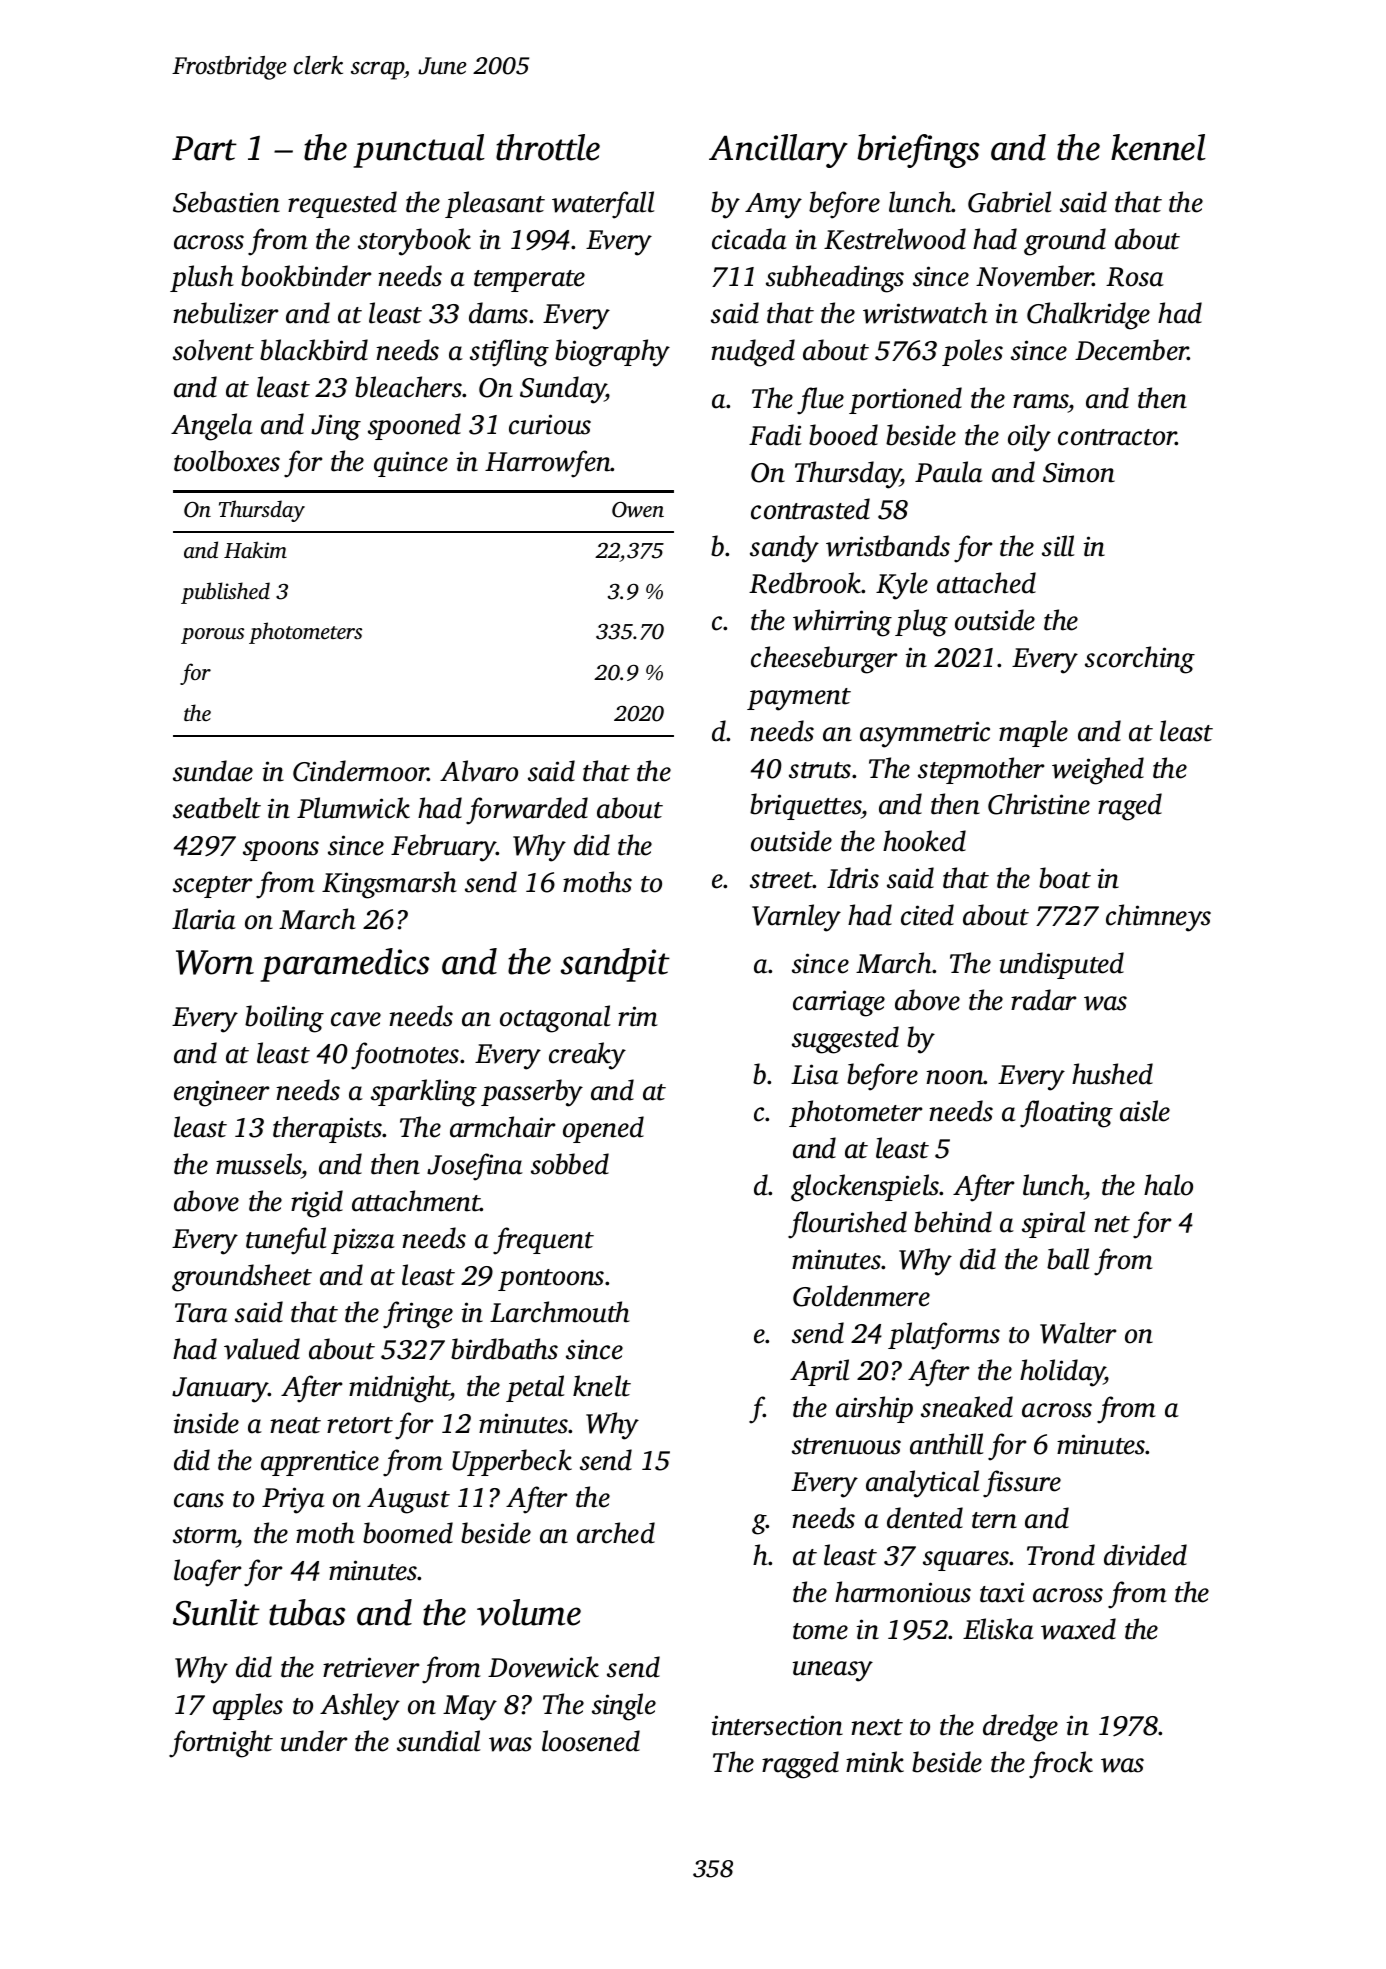 The height and width of the screenshot is (1969, 1386). Describe the element at coordinates (925, 734) in the screenshot. I see `asymmetric` at that location.
